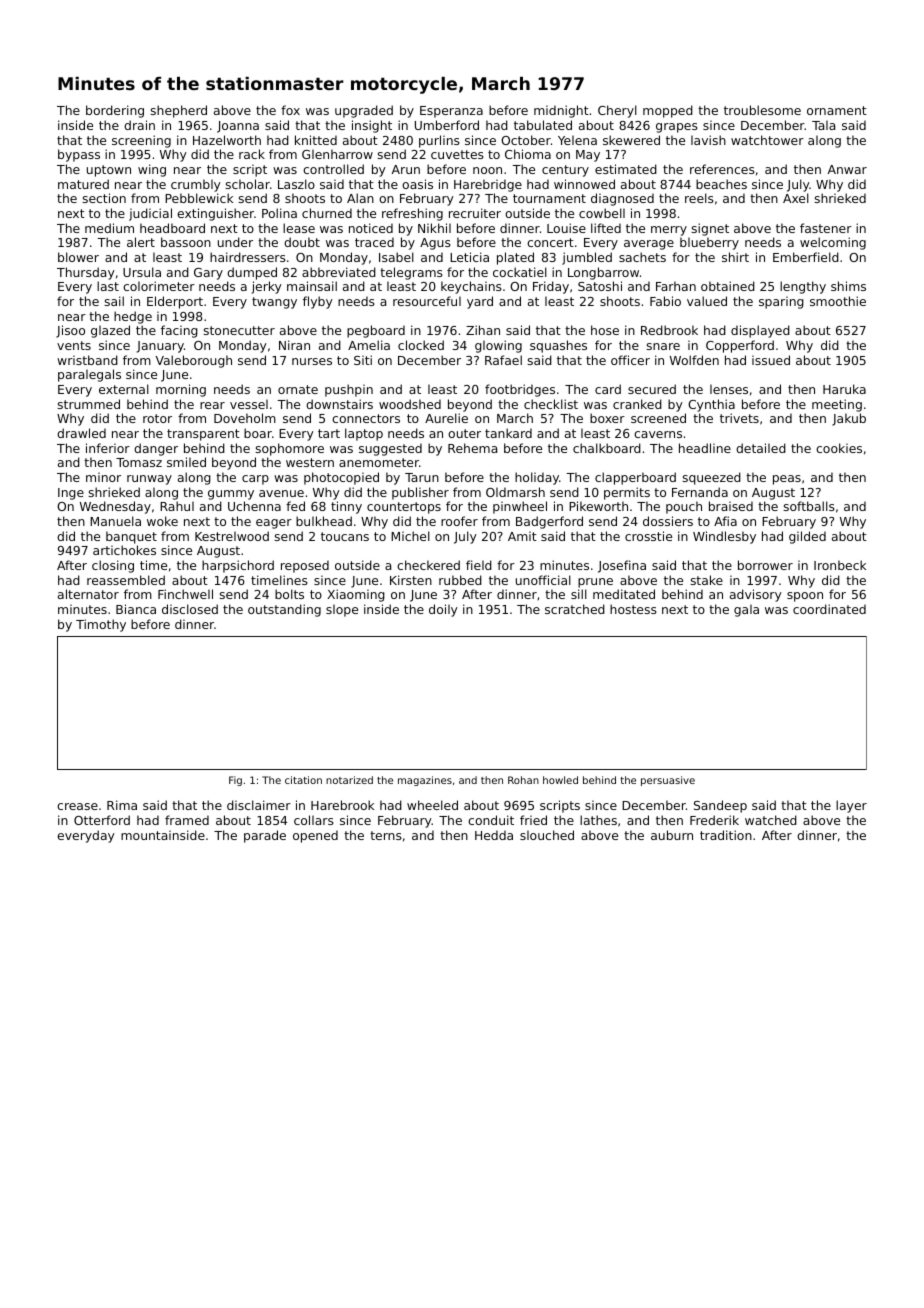  What do you see at coordinates (115, 111) in the screenshot?
I see `bordering` at bounding box center [115, 111].
